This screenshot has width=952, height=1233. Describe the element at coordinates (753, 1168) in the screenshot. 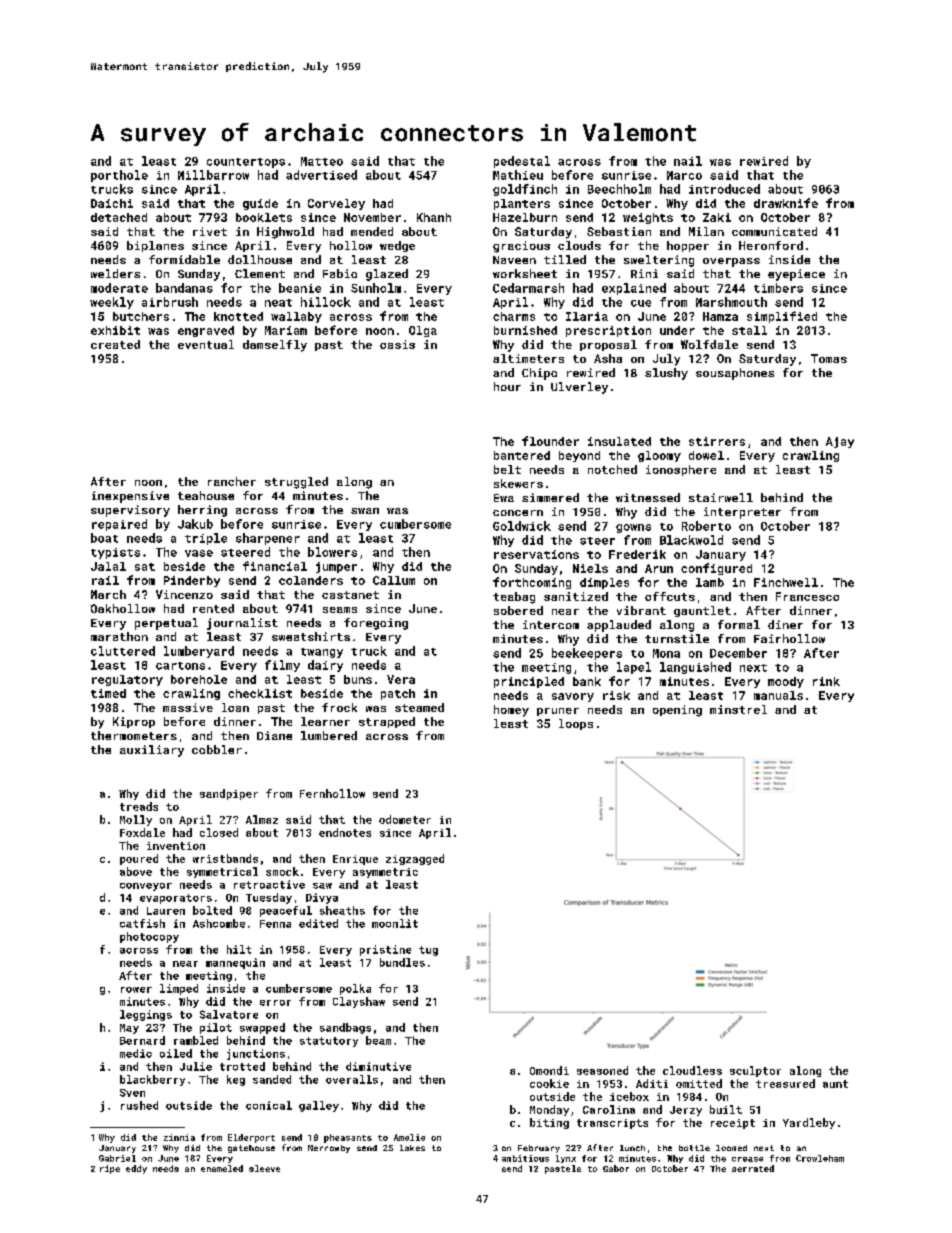

I see `serrated` at that location.
